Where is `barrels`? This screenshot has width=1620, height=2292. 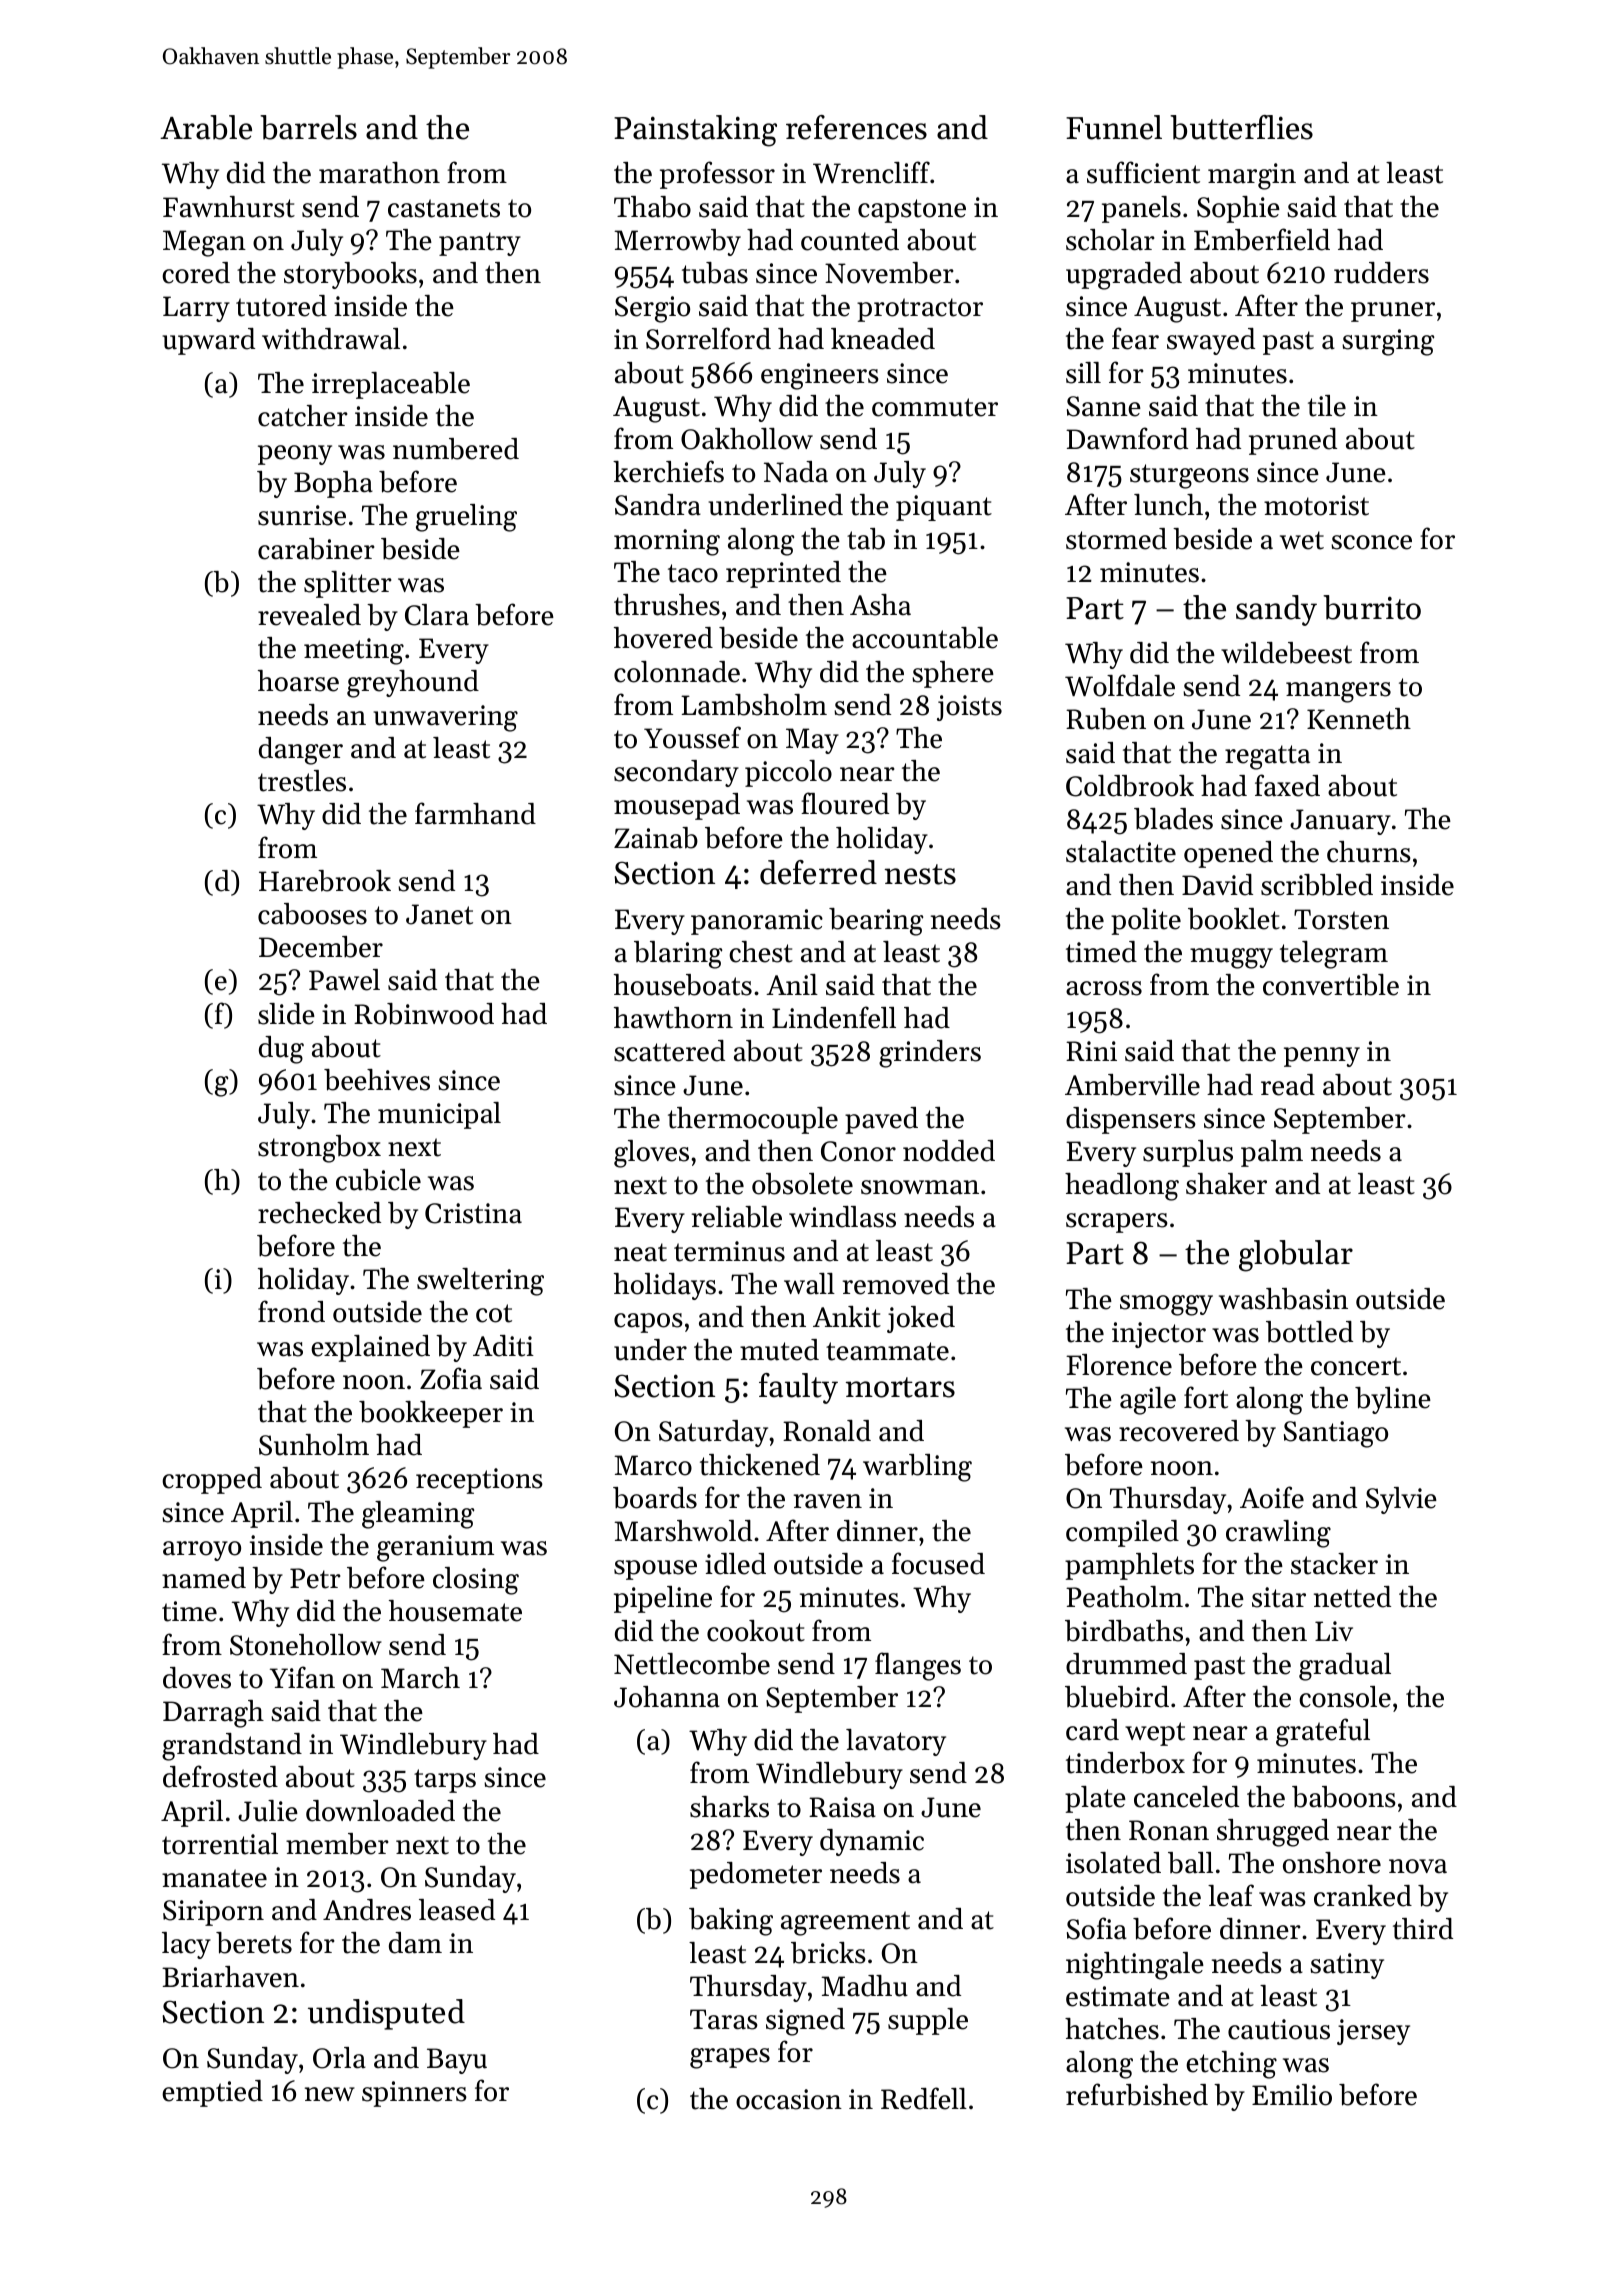 barrels is located at coordinates (308, 127).
